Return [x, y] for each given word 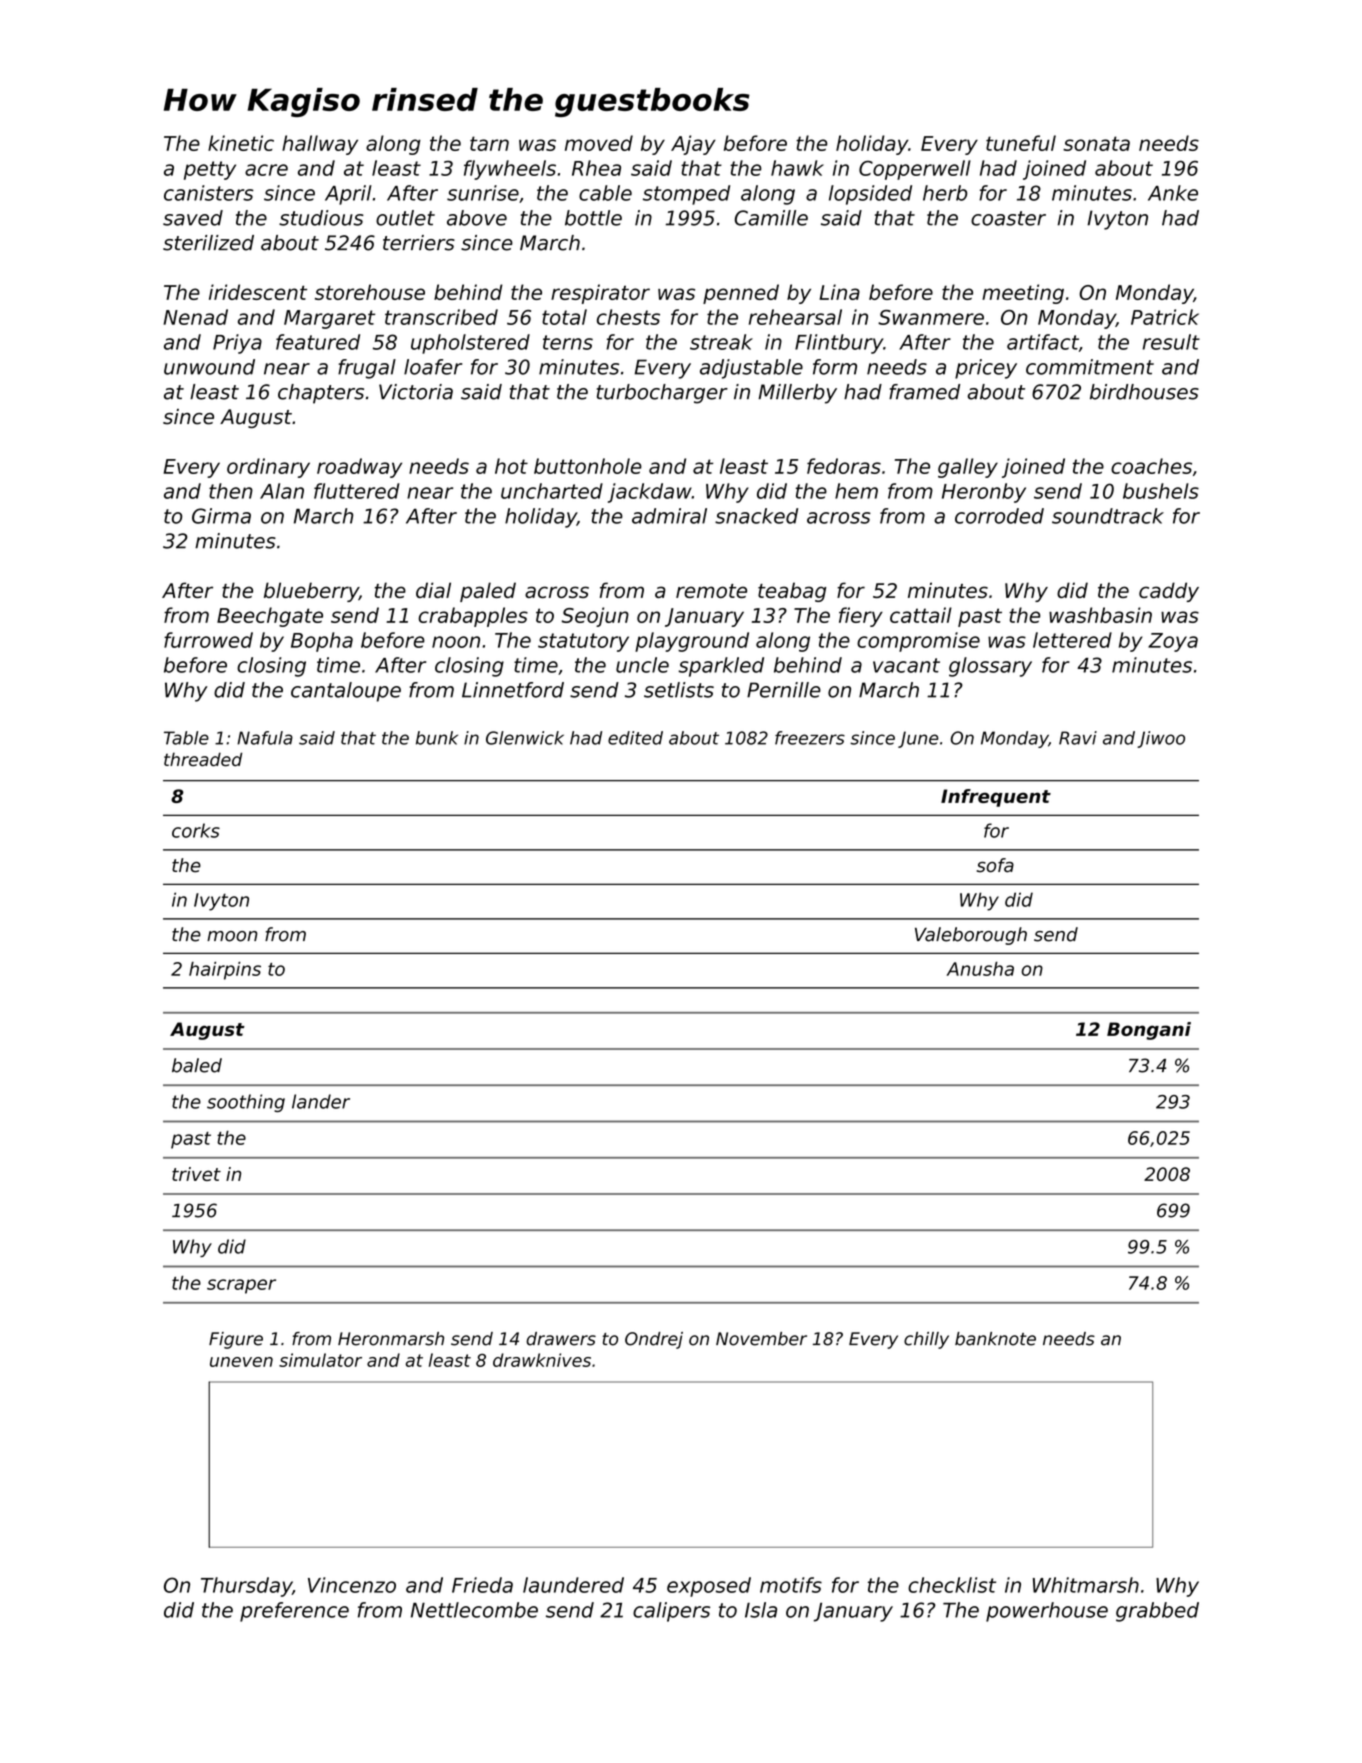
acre [266, 170]
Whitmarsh [1086, 1585]
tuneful [1021, 143]
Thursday [246, 1587]
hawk [797, 168]
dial [433, 590]
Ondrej [654, 1340]
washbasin [1100, 615]
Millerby [797, 394]
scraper [241, 1286]
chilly [926, 1340]
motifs [791, 1585]
